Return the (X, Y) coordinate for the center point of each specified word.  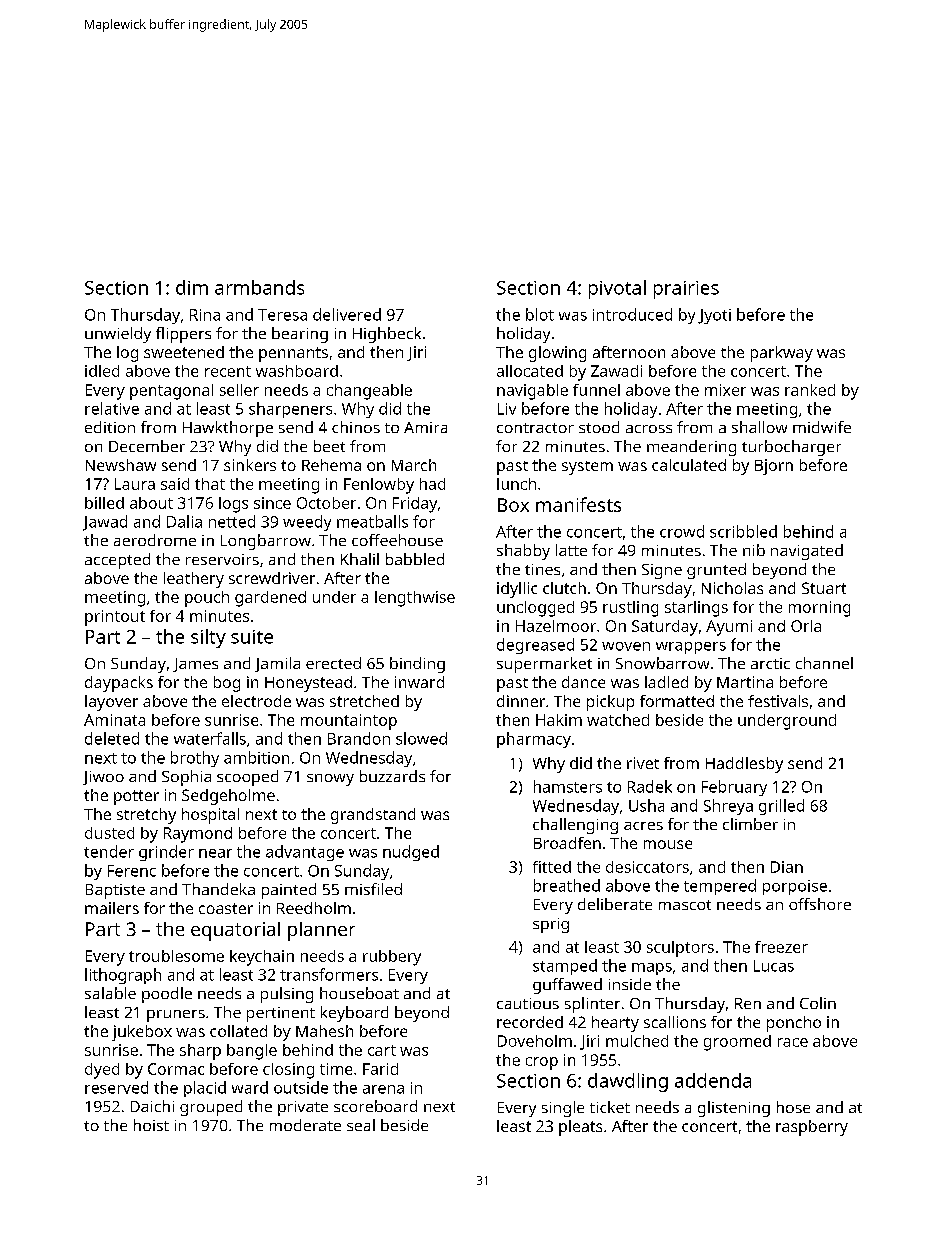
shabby (523, 552)
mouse (668, 844)
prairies (686, 290)
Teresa (282, 315)
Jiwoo (103, 778)
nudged (411, 853)
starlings (696, 609)
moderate (305, 1125)
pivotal (617, 289)
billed (104, 503)
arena (383, 1089)
